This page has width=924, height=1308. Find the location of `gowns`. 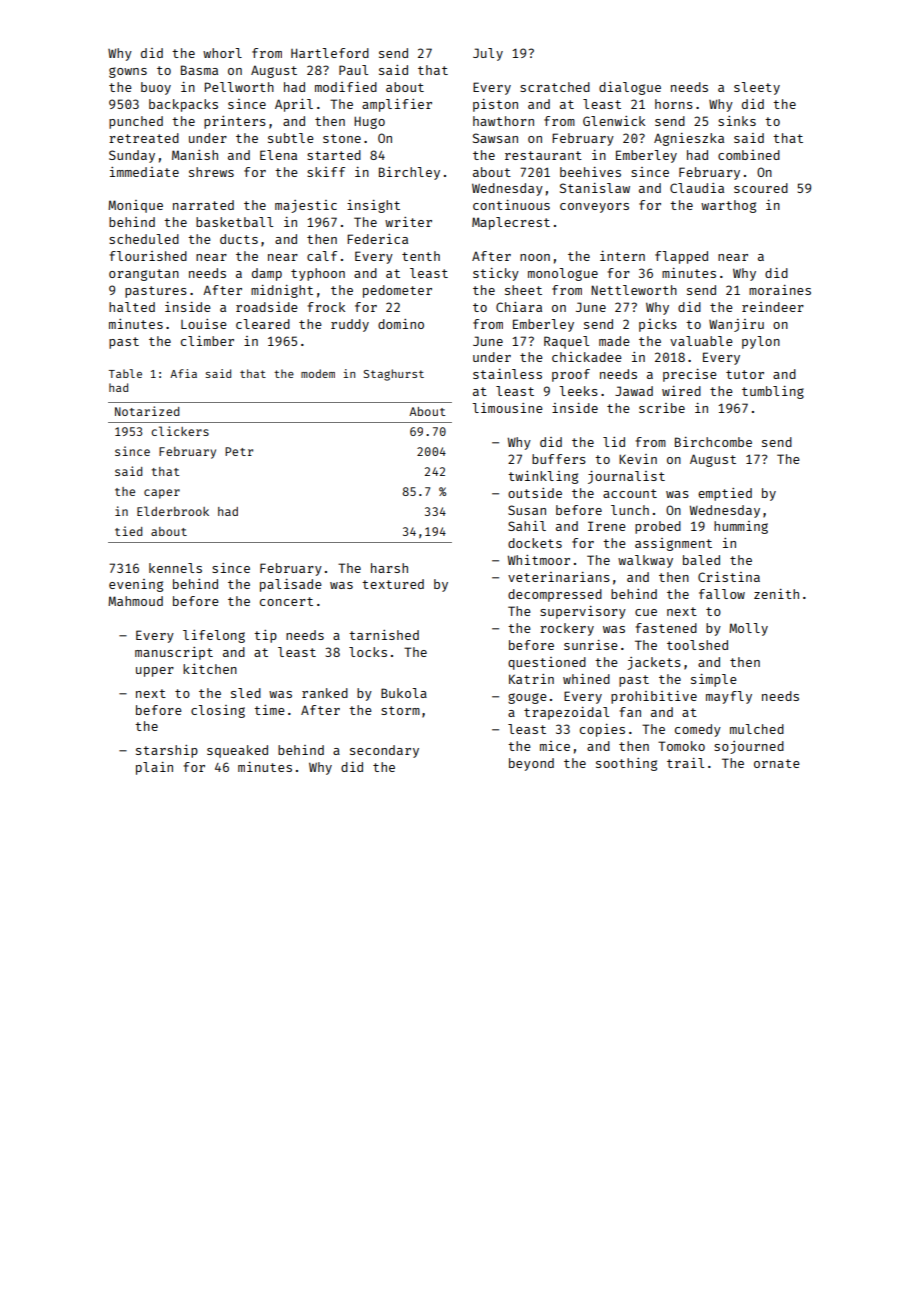

gowns is located at coordinates (128, 72).
